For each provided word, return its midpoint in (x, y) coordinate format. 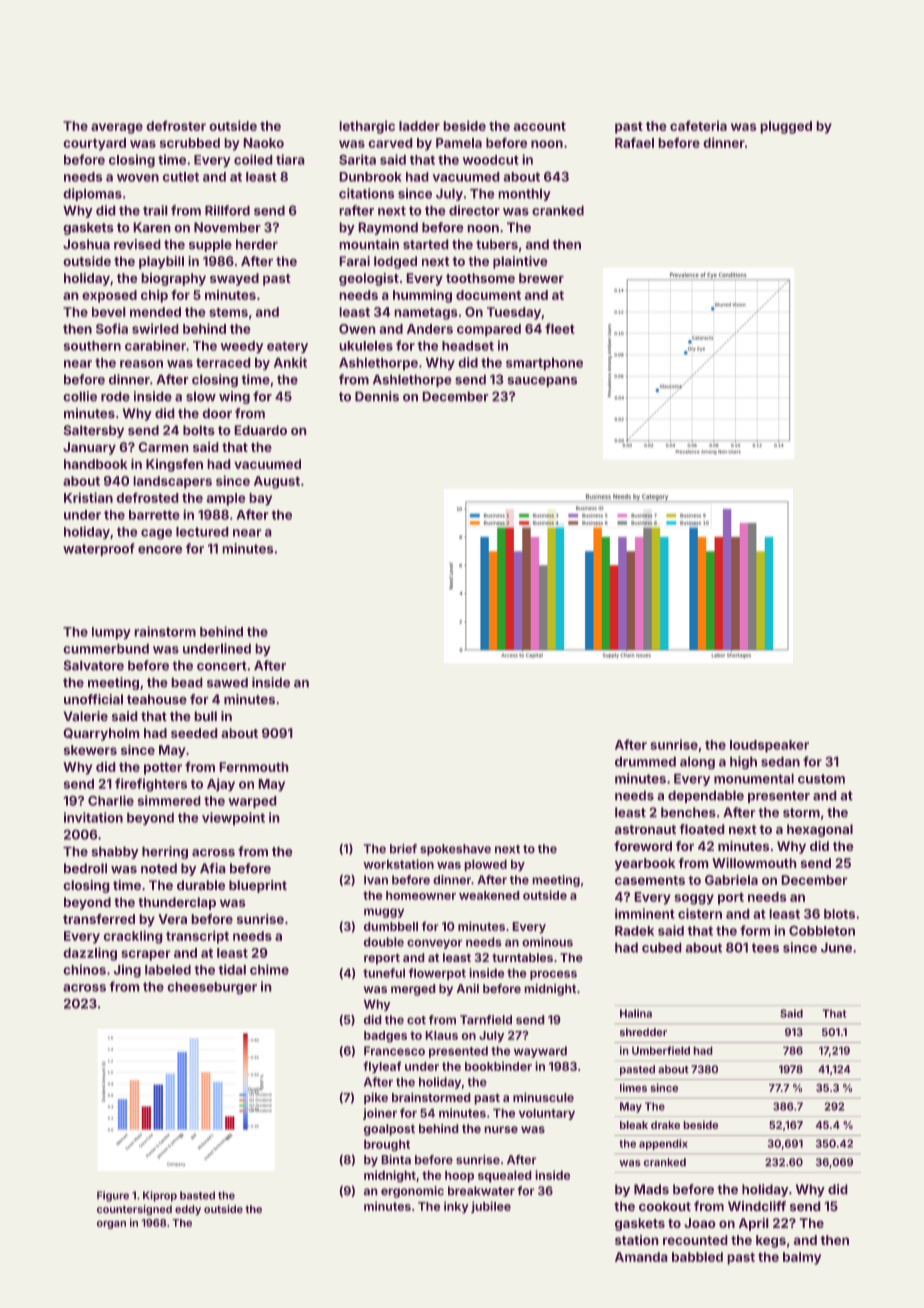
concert (222, 666)
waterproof (99, 549)
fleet (560, 328)
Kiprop (160, 1196)
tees (765, 948)
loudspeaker (769, 746)
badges (385, 1037)
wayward (540, 1052)
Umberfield (661, 1050)
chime (269, 969)
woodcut (491, 160)
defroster (176, 125)
